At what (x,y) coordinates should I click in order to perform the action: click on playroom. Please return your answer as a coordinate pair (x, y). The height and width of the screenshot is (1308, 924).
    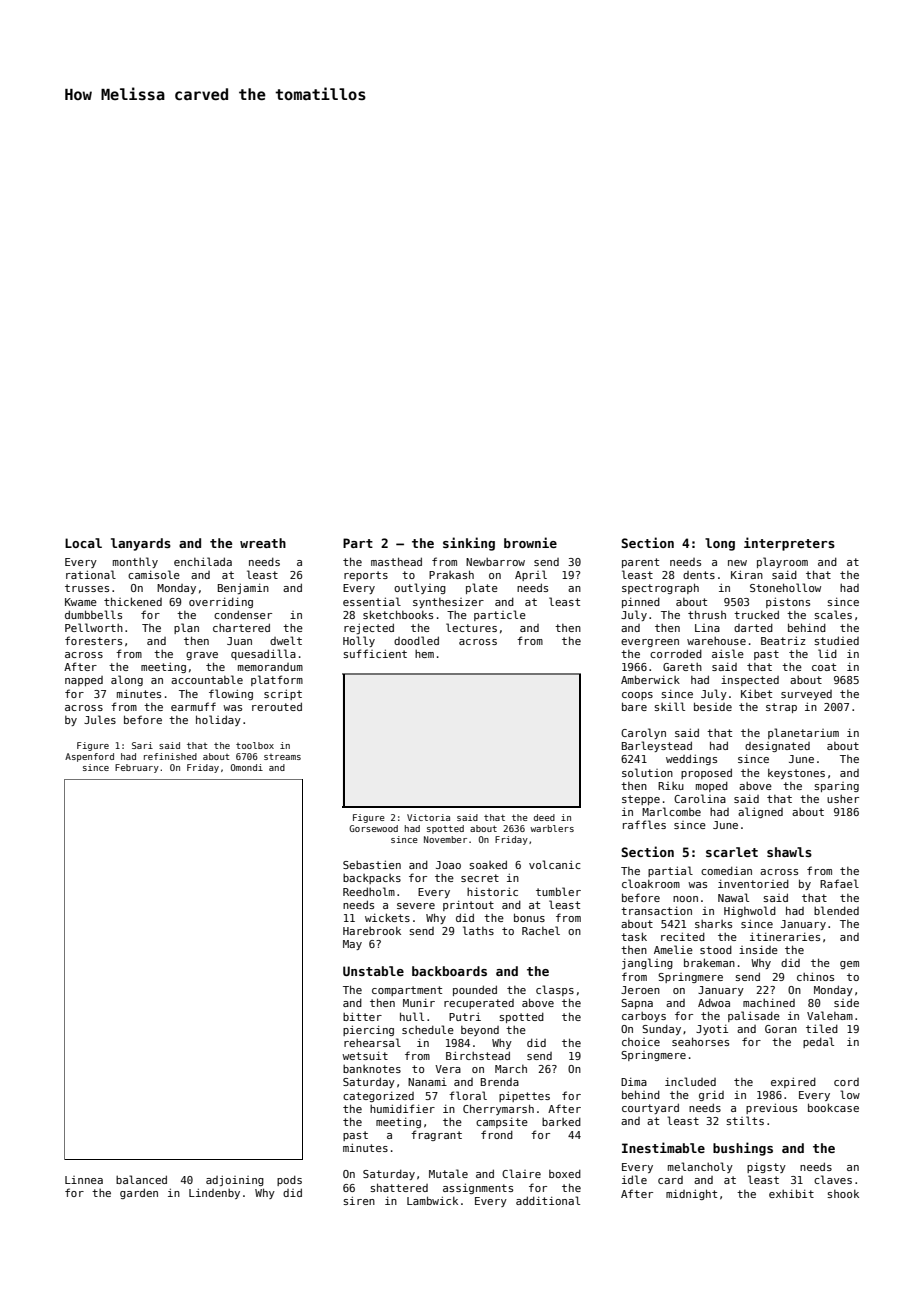
    Looking at the image, I should click on (782, 562).
